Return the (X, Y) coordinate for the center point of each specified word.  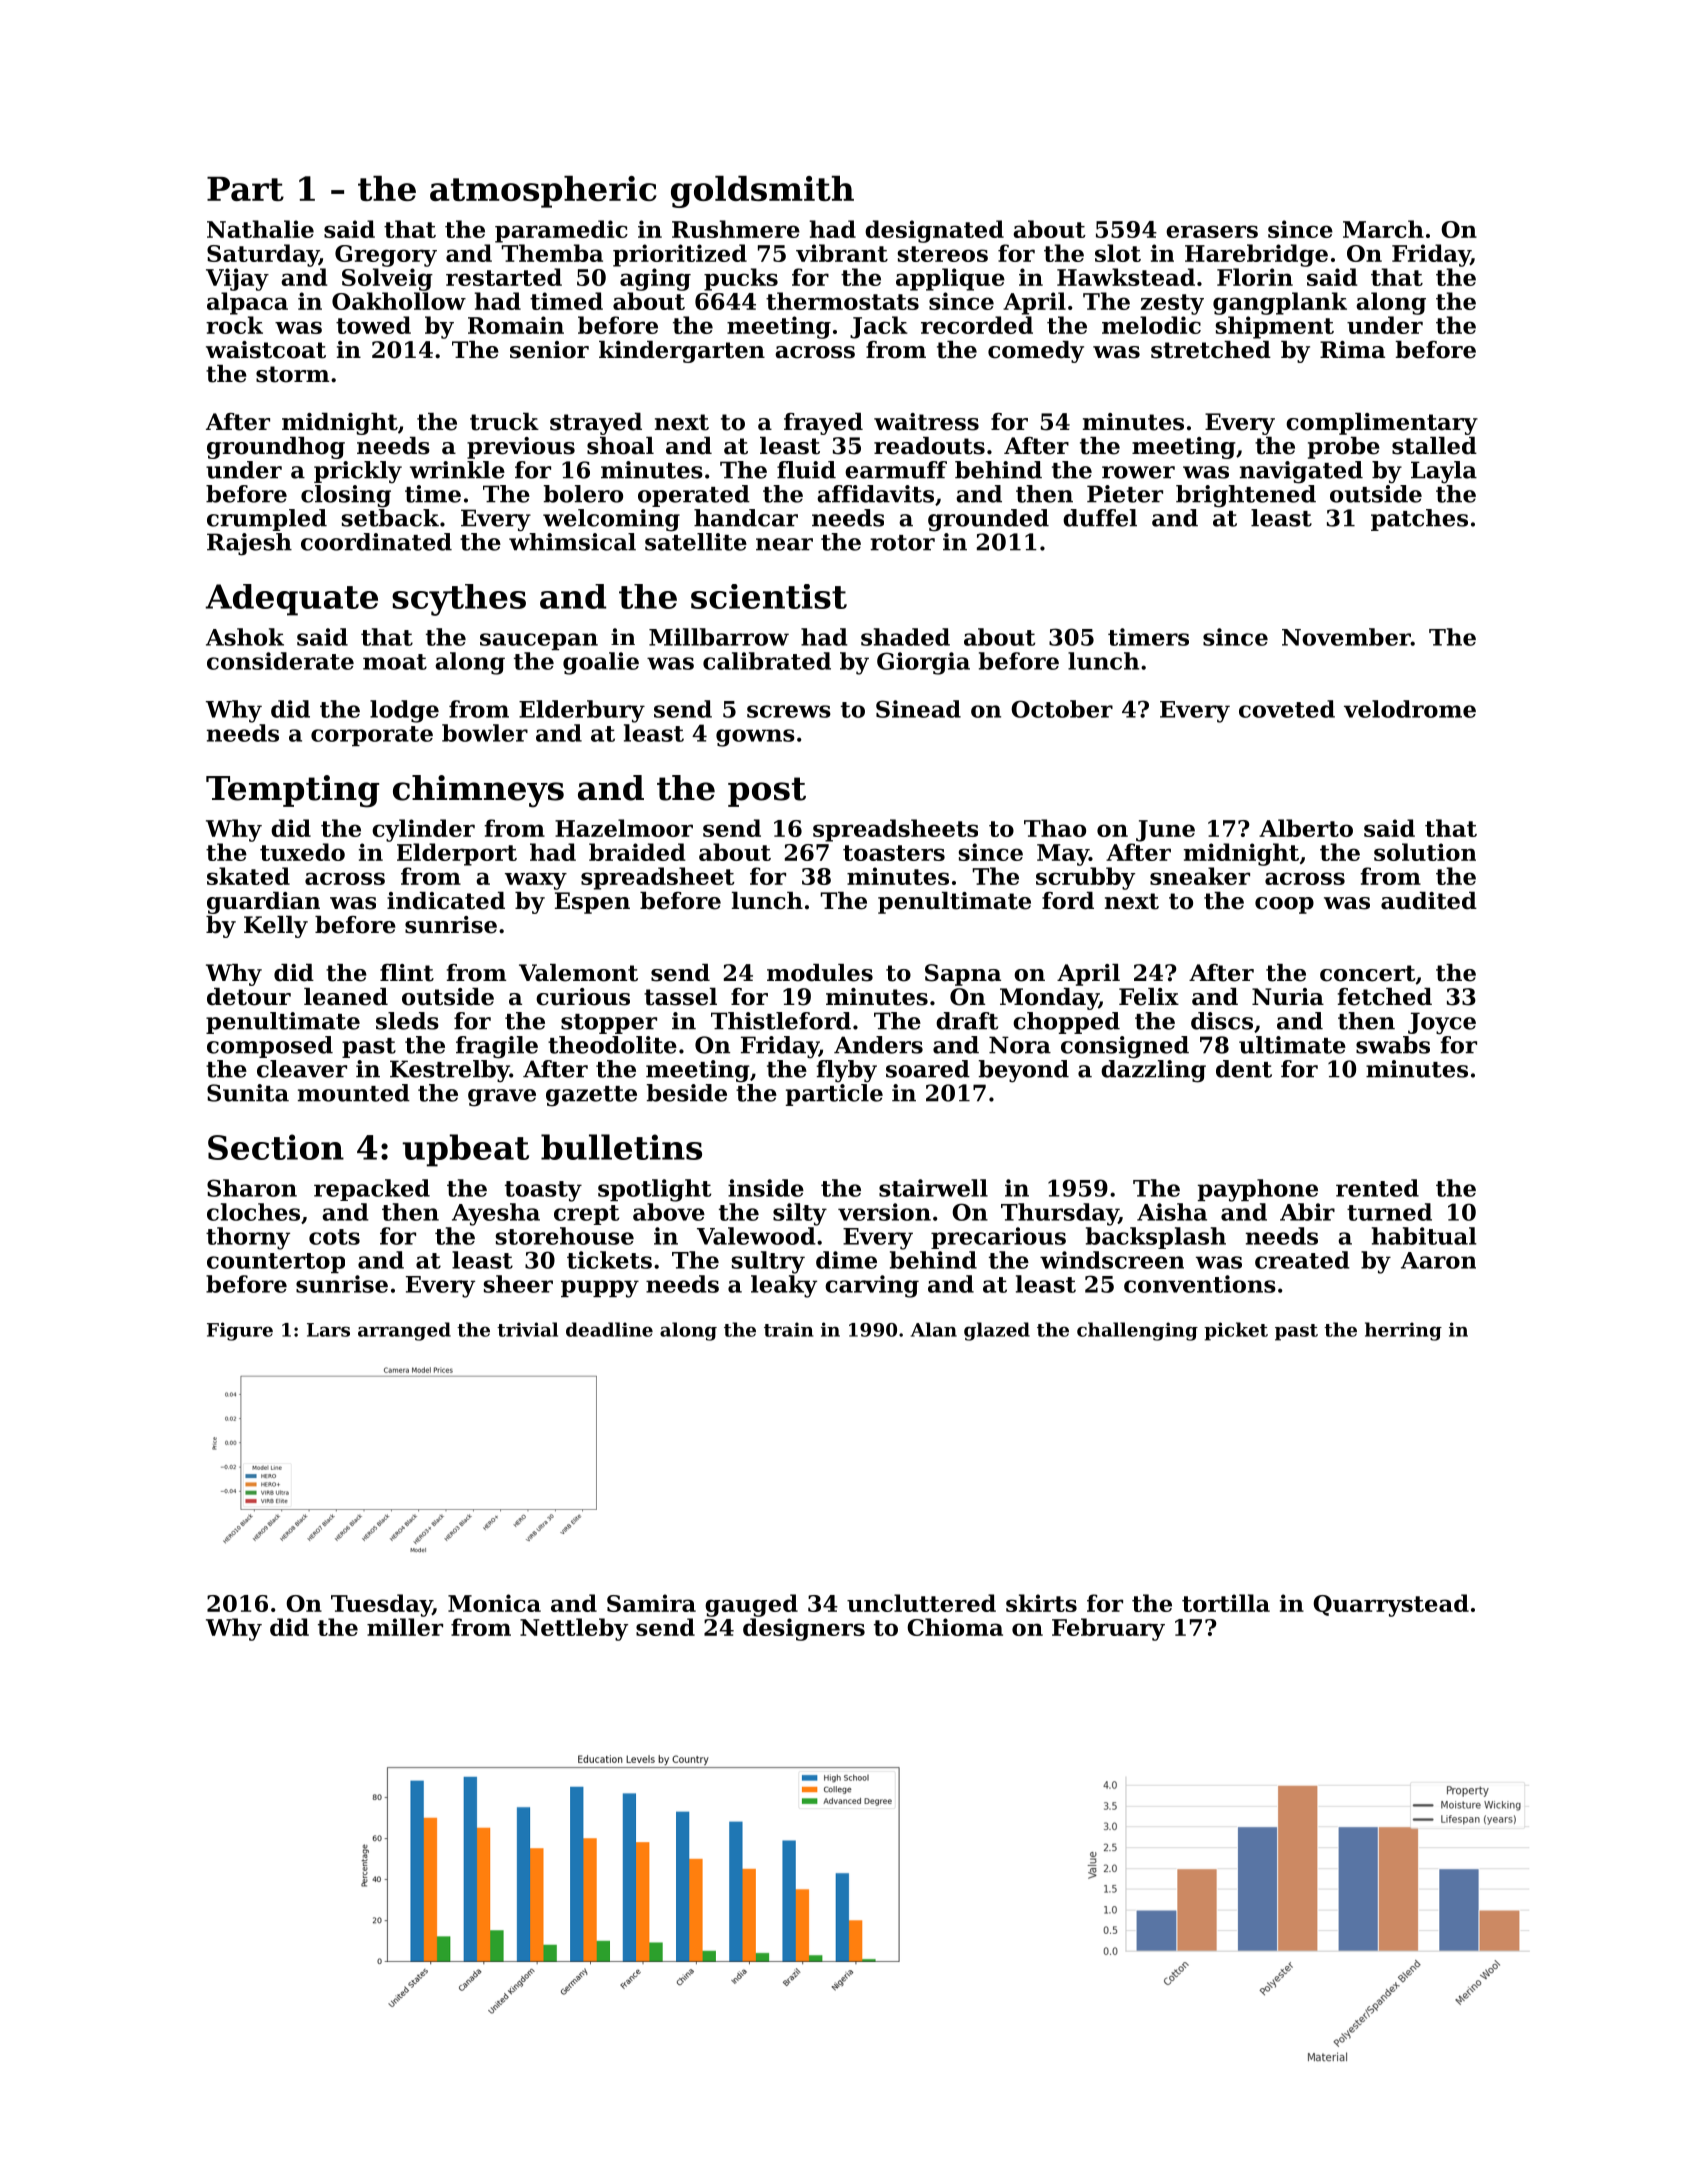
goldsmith (762, 192)
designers (804, 1629)
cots (334, 1237)
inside (766, 1188)
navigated (1301, 472)
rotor (902, 543)
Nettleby (574, 1629)
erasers (1212, 231)
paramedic (561, 231)
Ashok (245, 637)
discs (1222, 1021)
